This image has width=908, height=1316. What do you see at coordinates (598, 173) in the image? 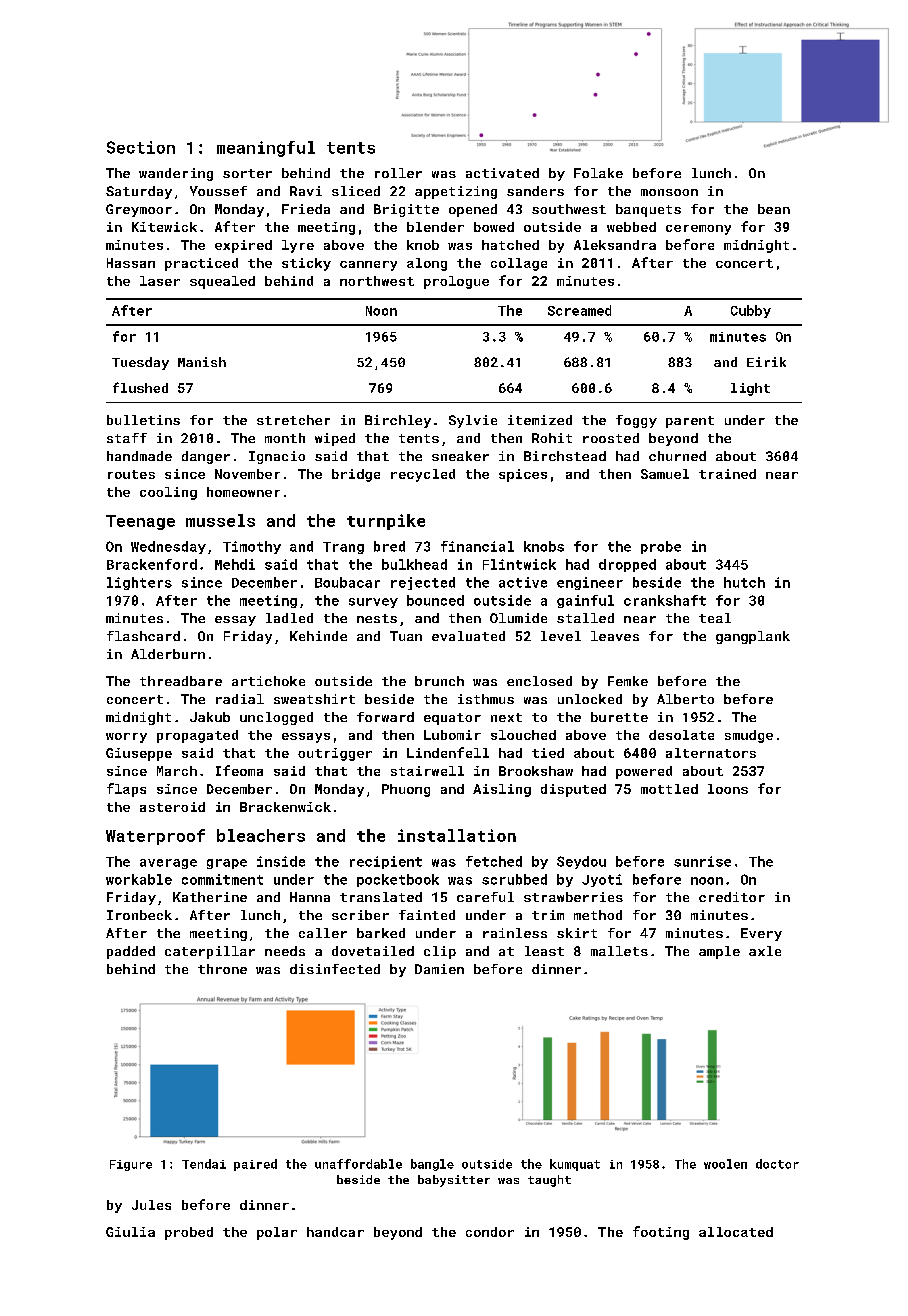
I see `Folake` at bounding box center [598, 173].
